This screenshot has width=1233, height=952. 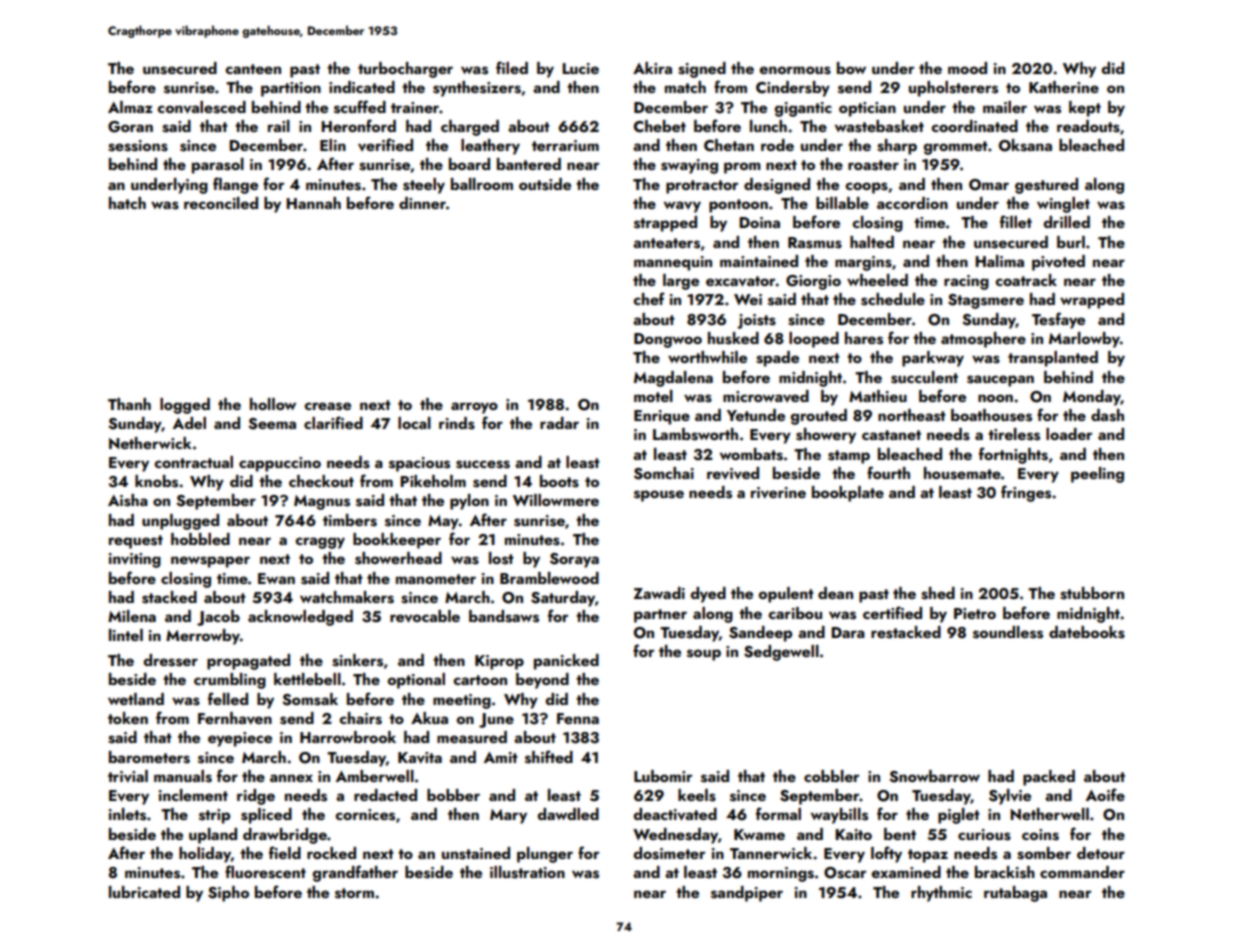 I want to click on Dongwoo, so click(x=668, y=340).
